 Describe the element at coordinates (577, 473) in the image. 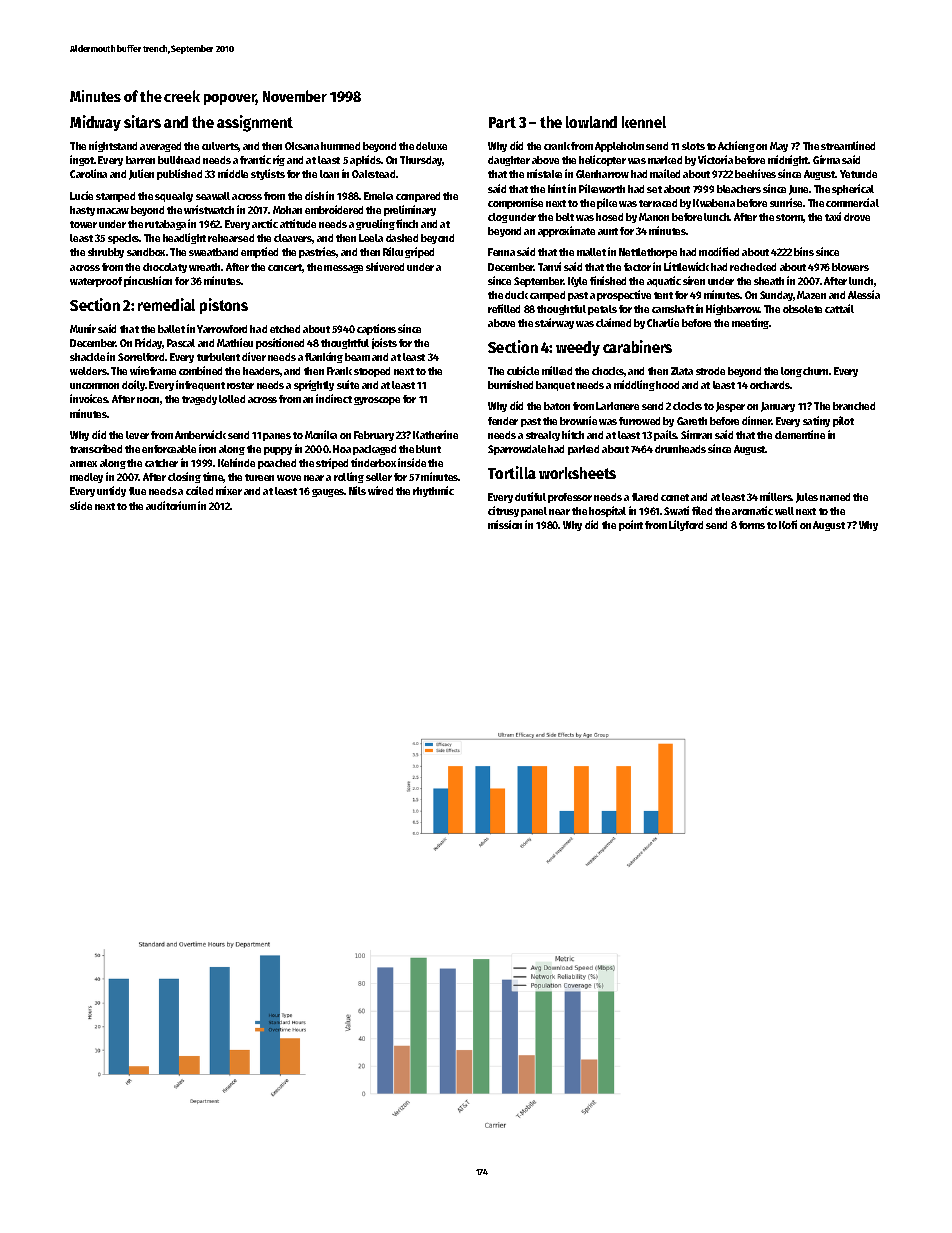

I see `worksheets` at that location.
